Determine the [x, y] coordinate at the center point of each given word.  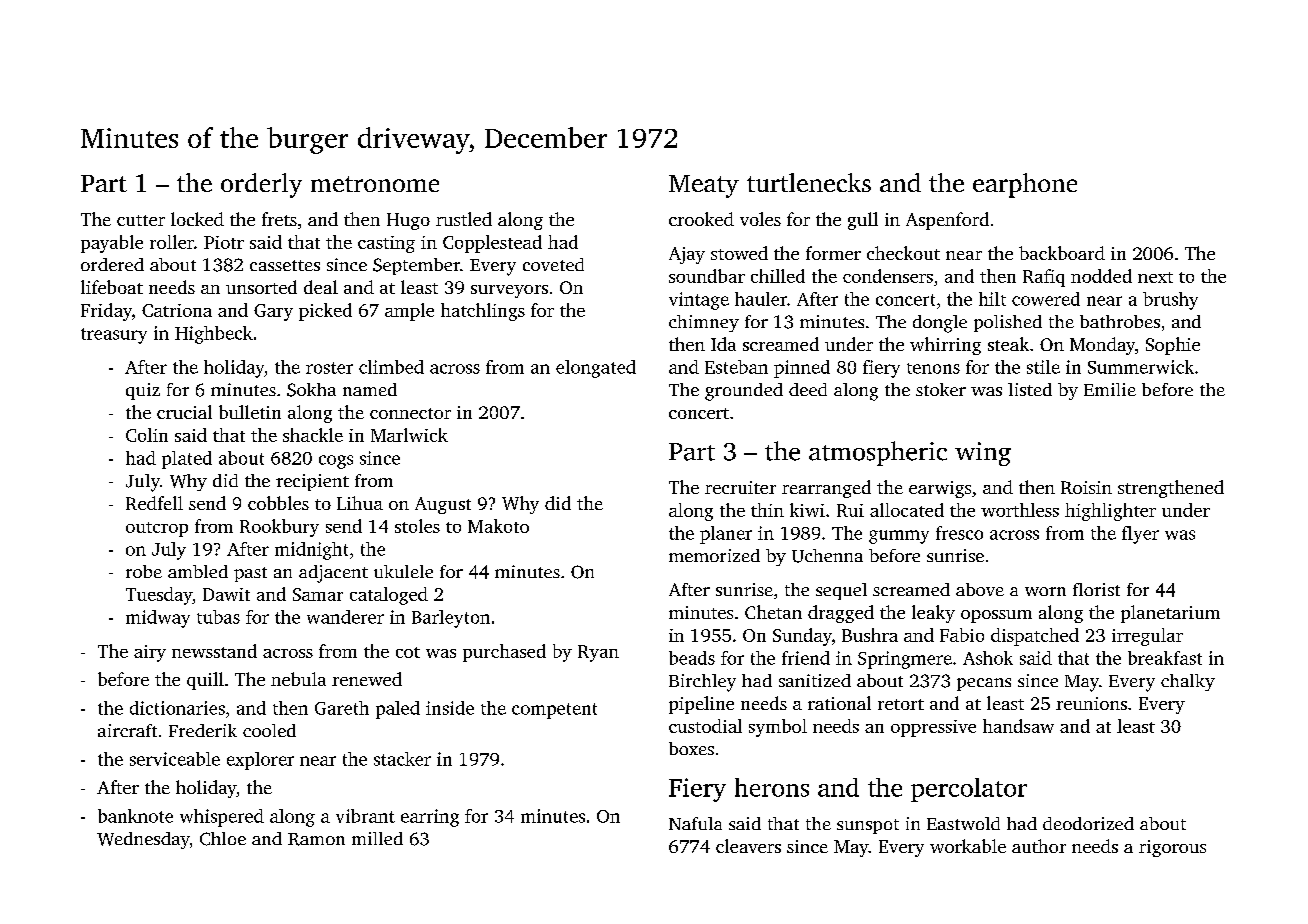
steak [1008, 344]
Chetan [773, 612]
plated [187, 460]
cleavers [748, 846]
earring [430, 818]
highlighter [1110, 512]
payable [112, 244]
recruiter [740, 487]
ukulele [403, 571]
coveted [553, 264]
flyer [1140, 535]
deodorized [1088, 823]
